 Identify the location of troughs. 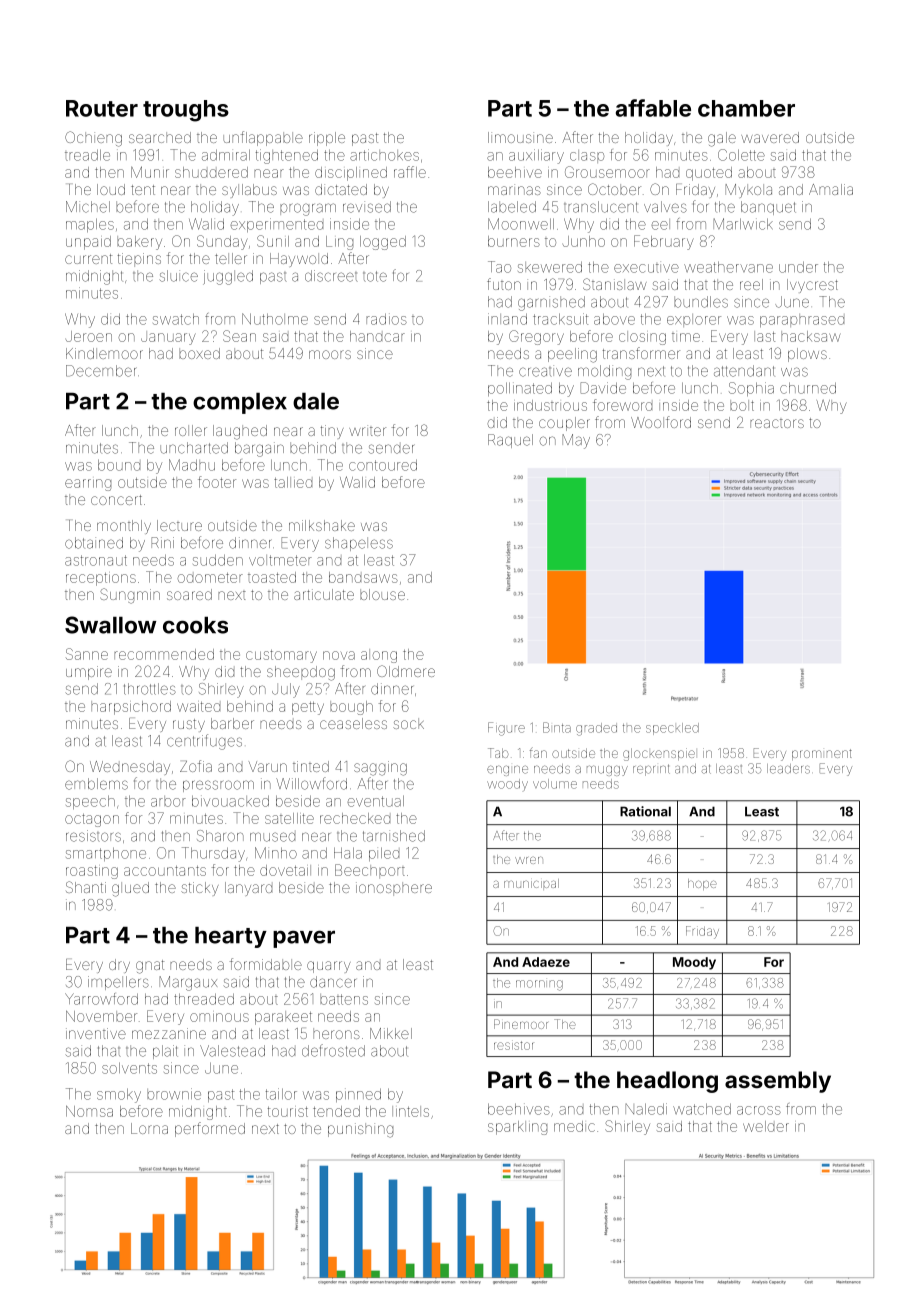
(186, 111).
